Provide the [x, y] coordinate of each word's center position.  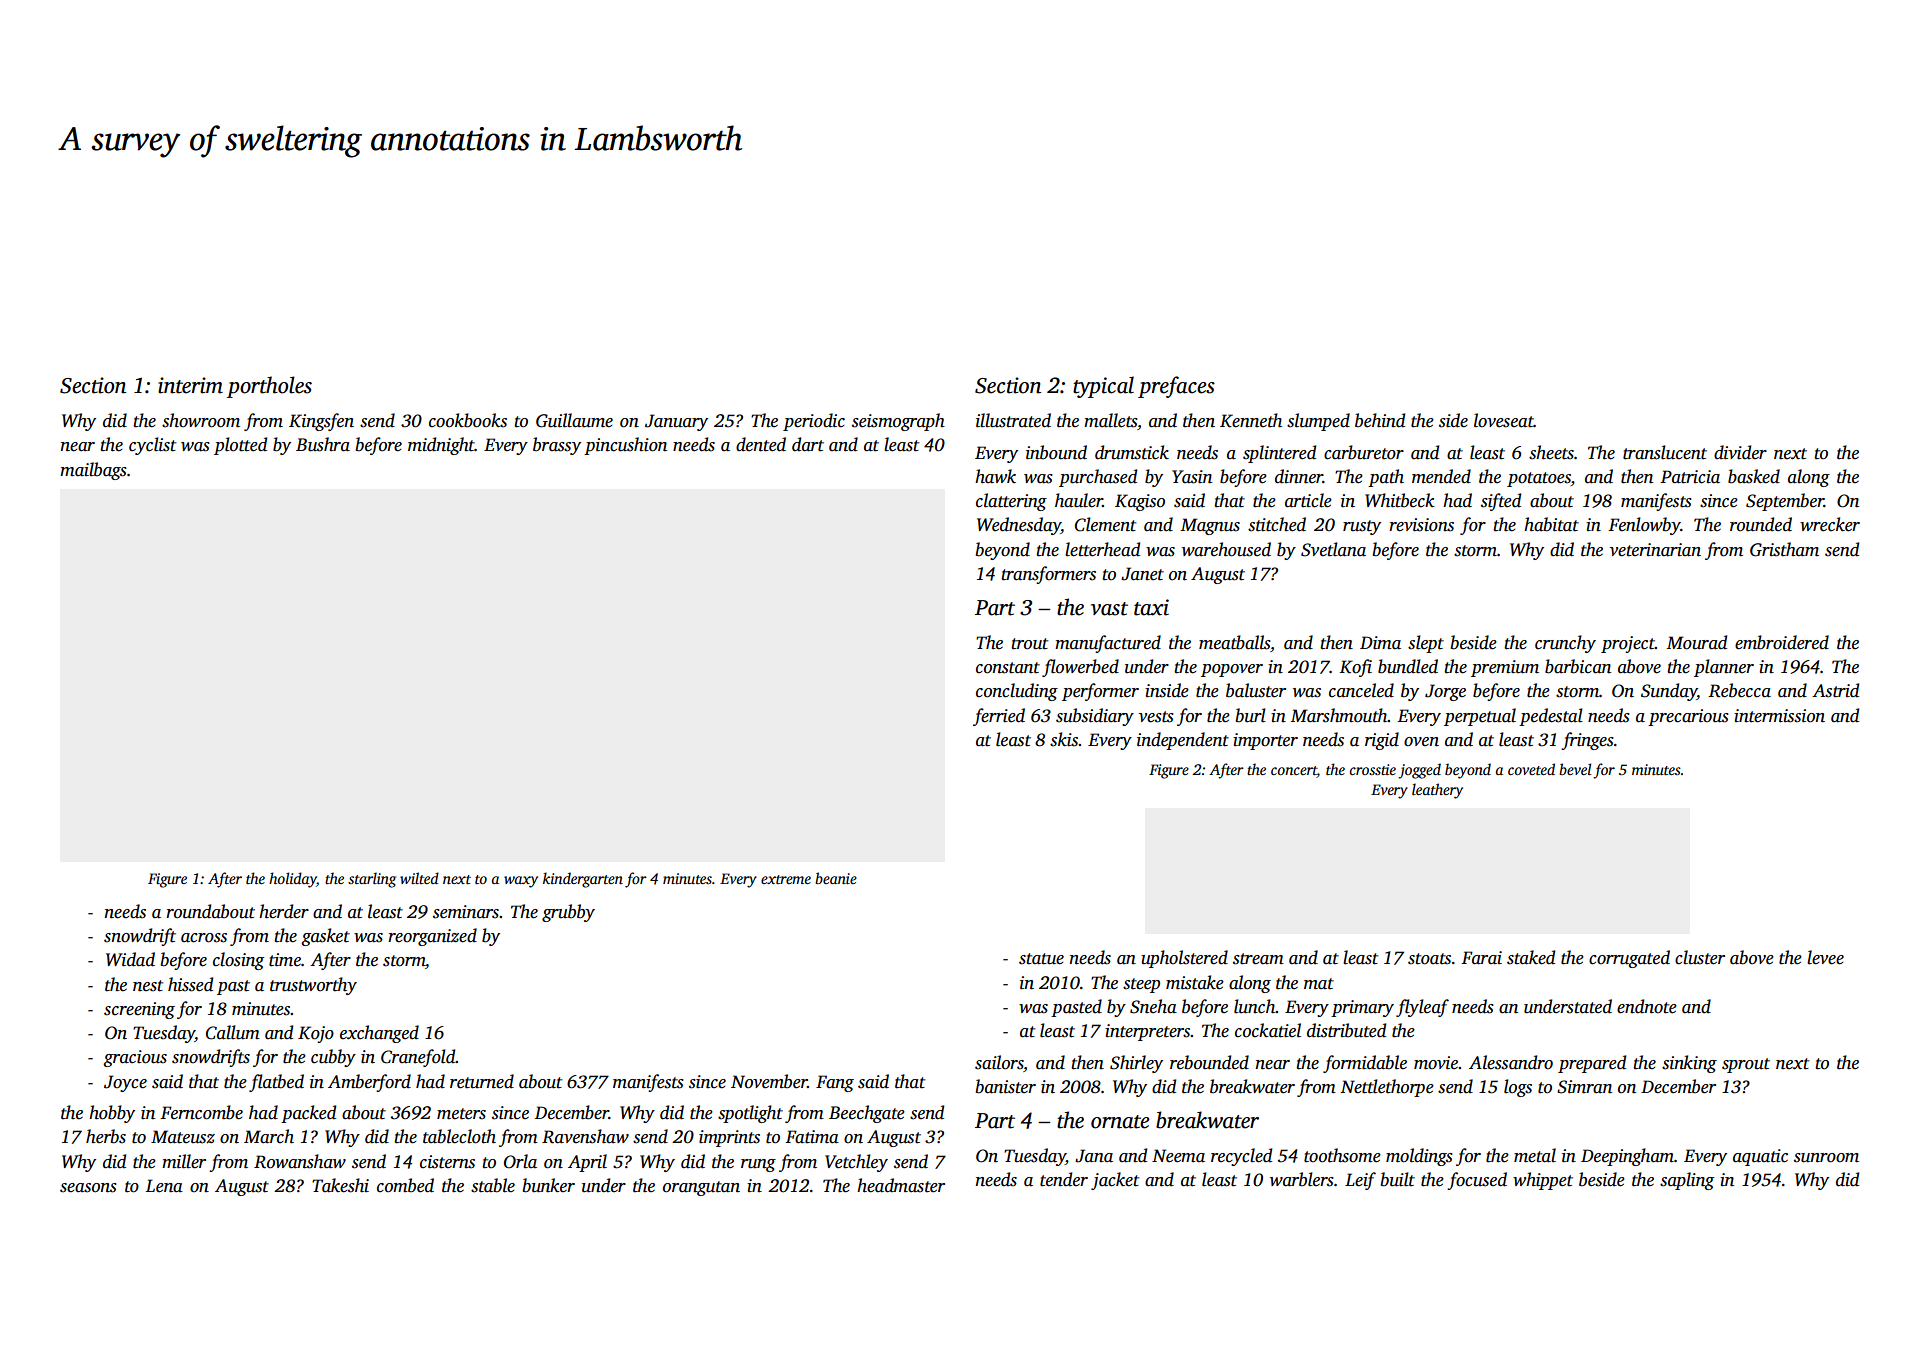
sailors [999, 1062]
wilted [419, 878]
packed [308, 1114]
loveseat [1504, 420]
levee [1825, 957]
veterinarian [1655, 550]
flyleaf [1422, 1008]
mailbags [93, 471]
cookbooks [468, 420]
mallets [1110, 420]
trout [1029, 644]
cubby [333, 1058]
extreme [786, 879]
